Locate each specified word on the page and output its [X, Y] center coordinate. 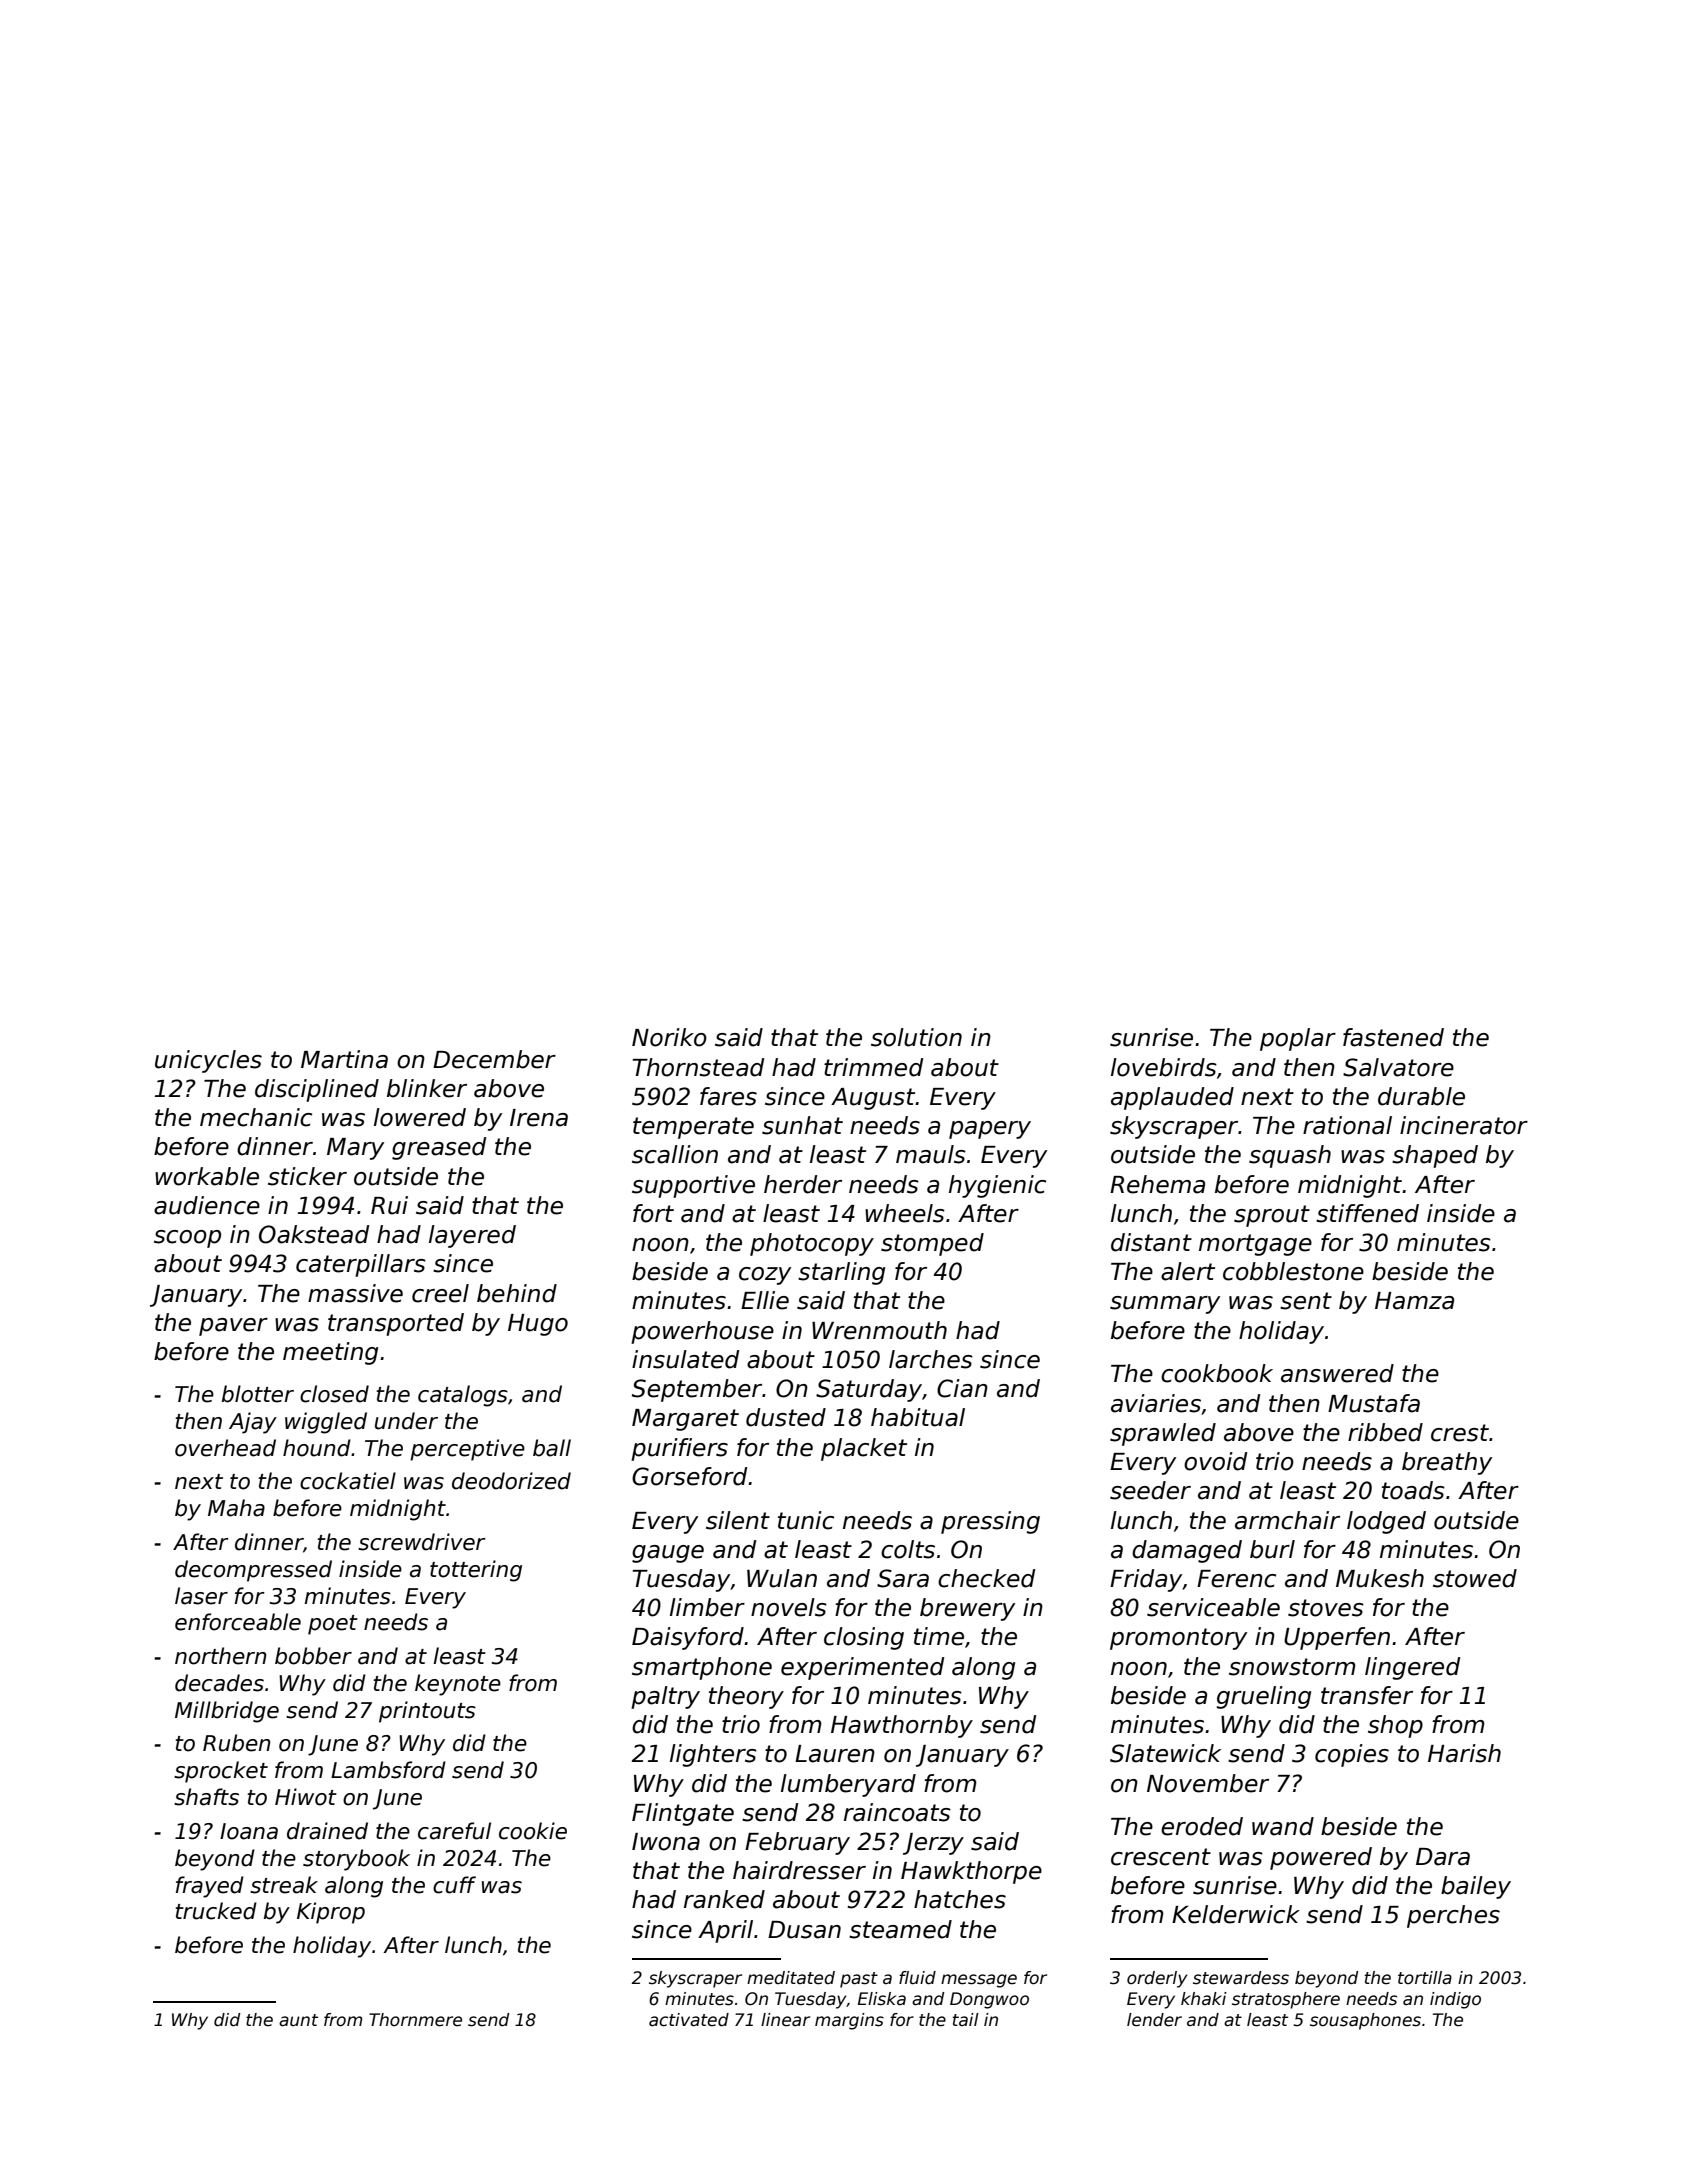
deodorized [511, 1481]
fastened [1393, 1037]
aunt [298, 2020]
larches [931, 1359]
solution [916, 1037]
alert [1188, 1271]
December [494, 1059]
